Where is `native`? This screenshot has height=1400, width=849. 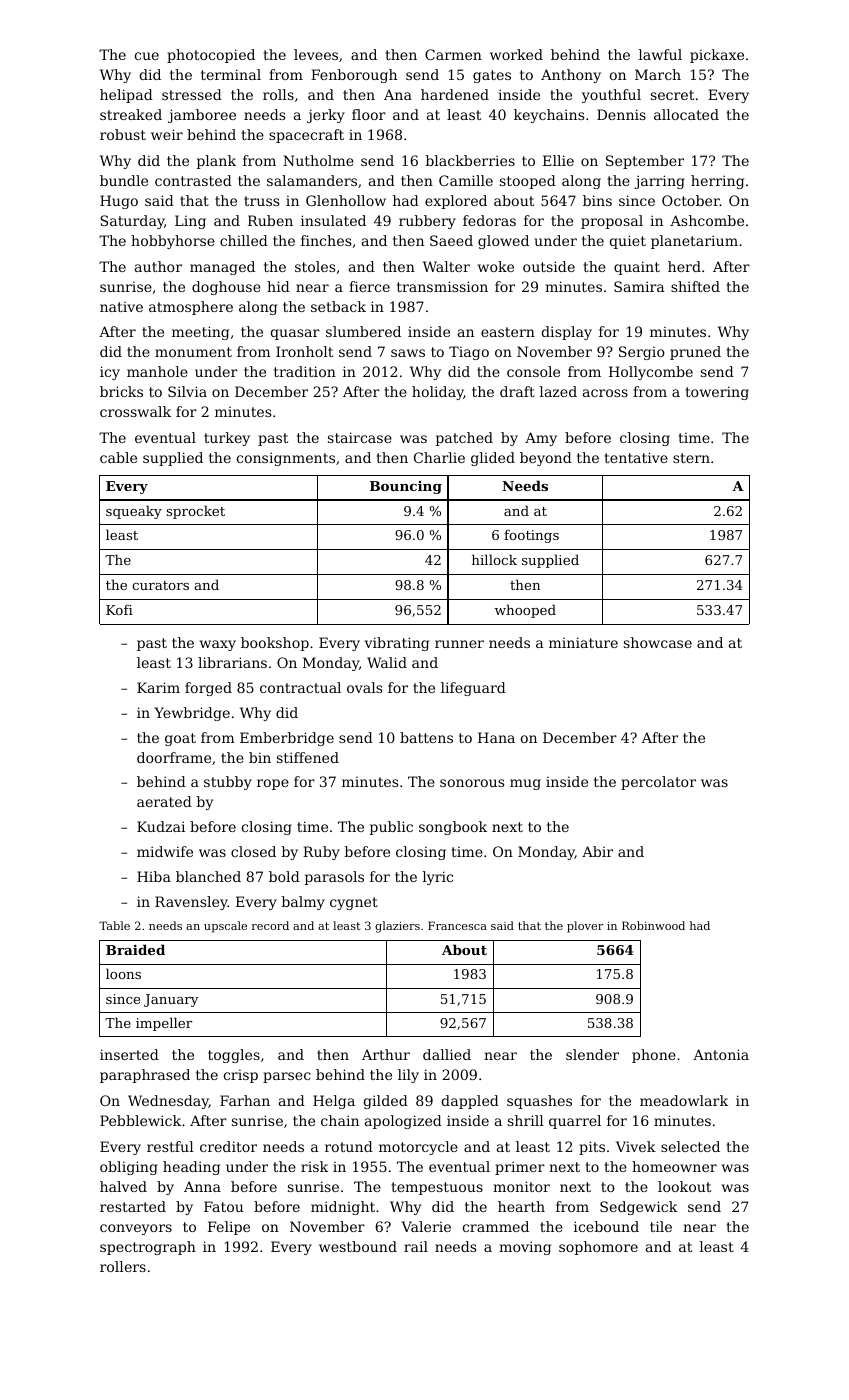 native is located at coordinates (121, 307).
